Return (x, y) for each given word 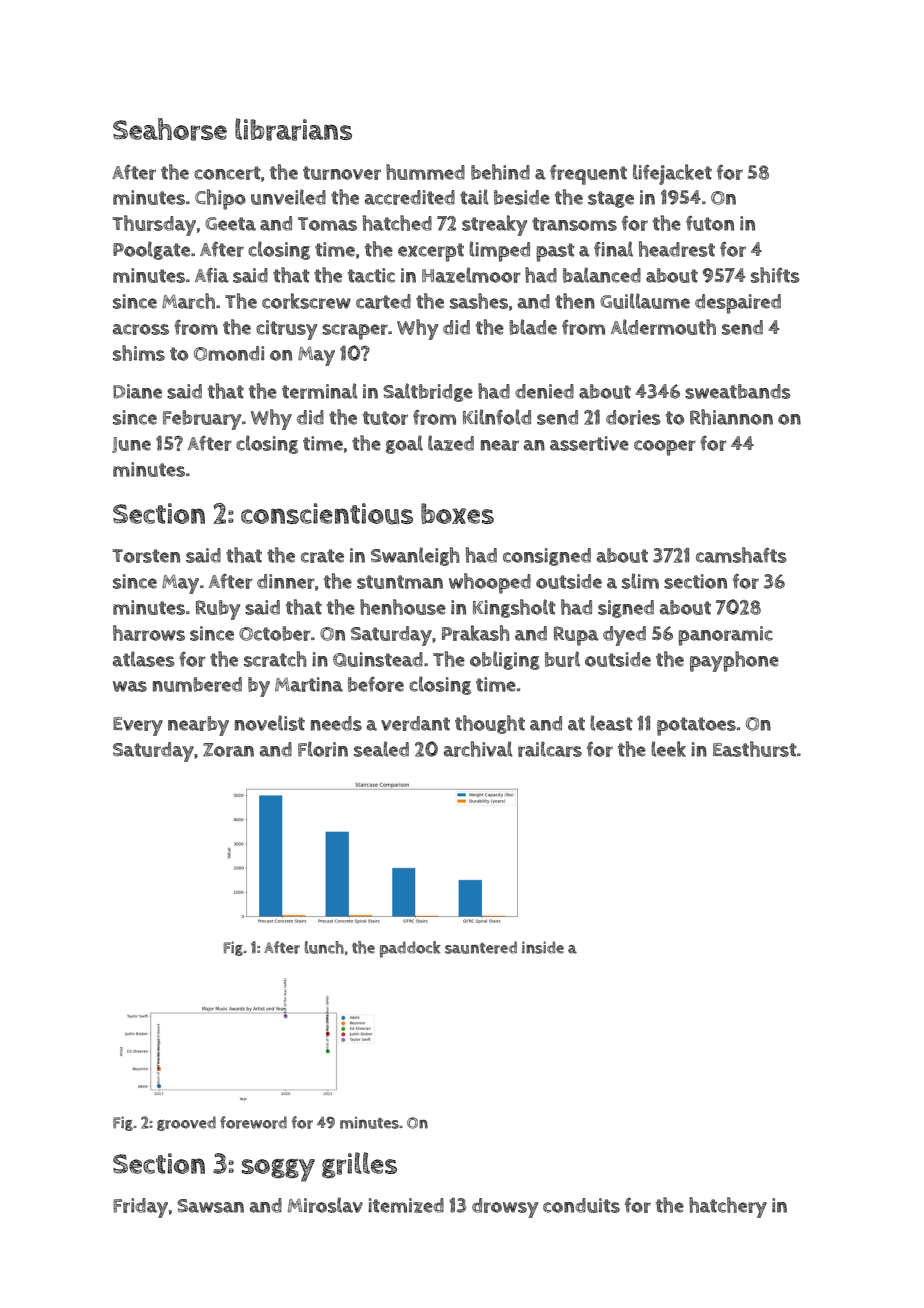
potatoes (696, 726)
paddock (410, 949)
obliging (505, 660)
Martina (309, 684)
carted (383, 301)
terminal (320, 391)
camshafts (741, 555)
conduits (581, 1205)
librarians (293, 129)
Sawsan (210, 1206)
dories (633, 417)
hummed (425, 172)
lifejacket (672, 174)
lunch (324, 947)
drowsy (505, 1208)
